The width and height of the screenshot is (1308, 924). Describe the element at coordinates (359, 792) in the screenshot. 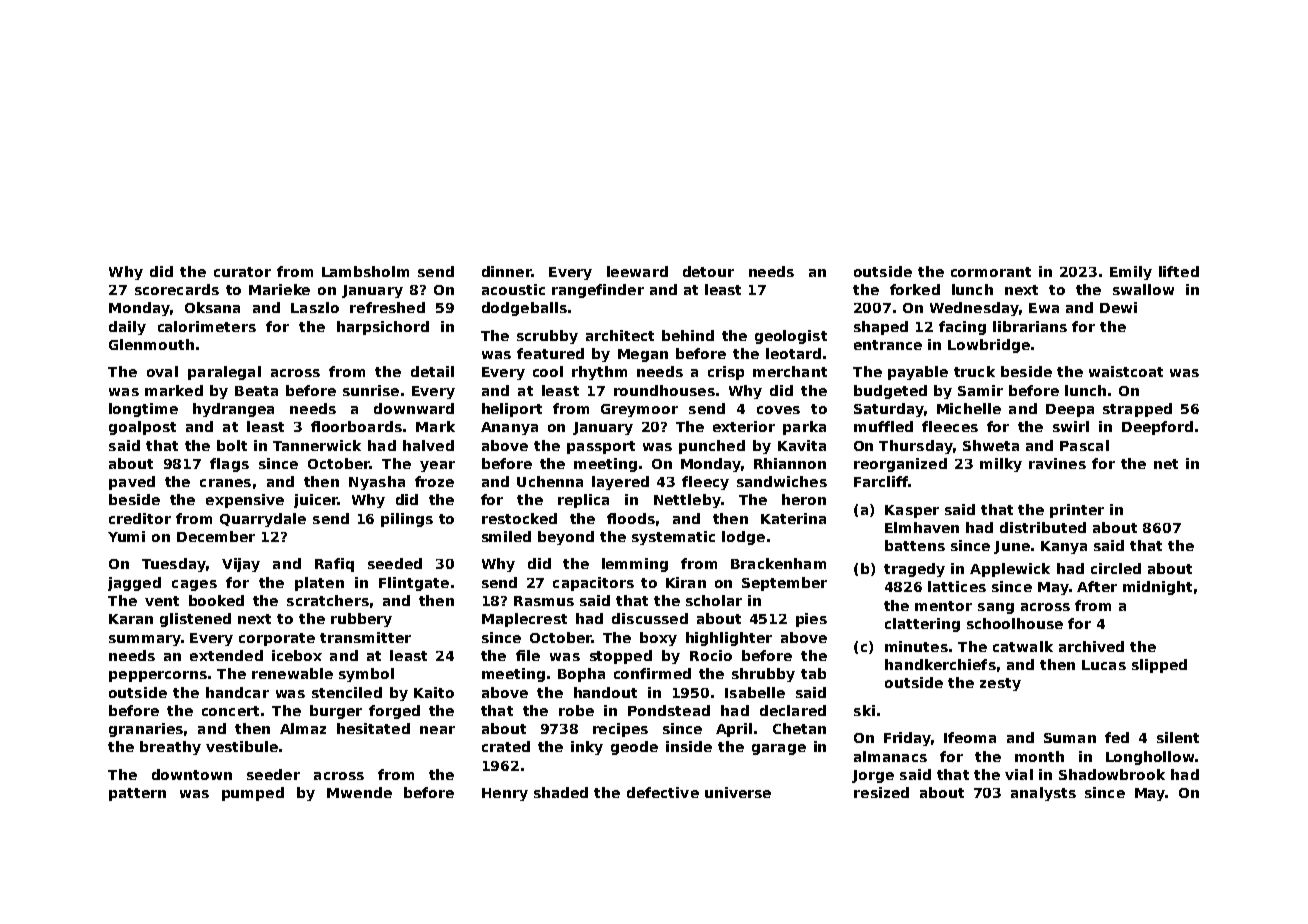

I see `Mwende` at that location.
